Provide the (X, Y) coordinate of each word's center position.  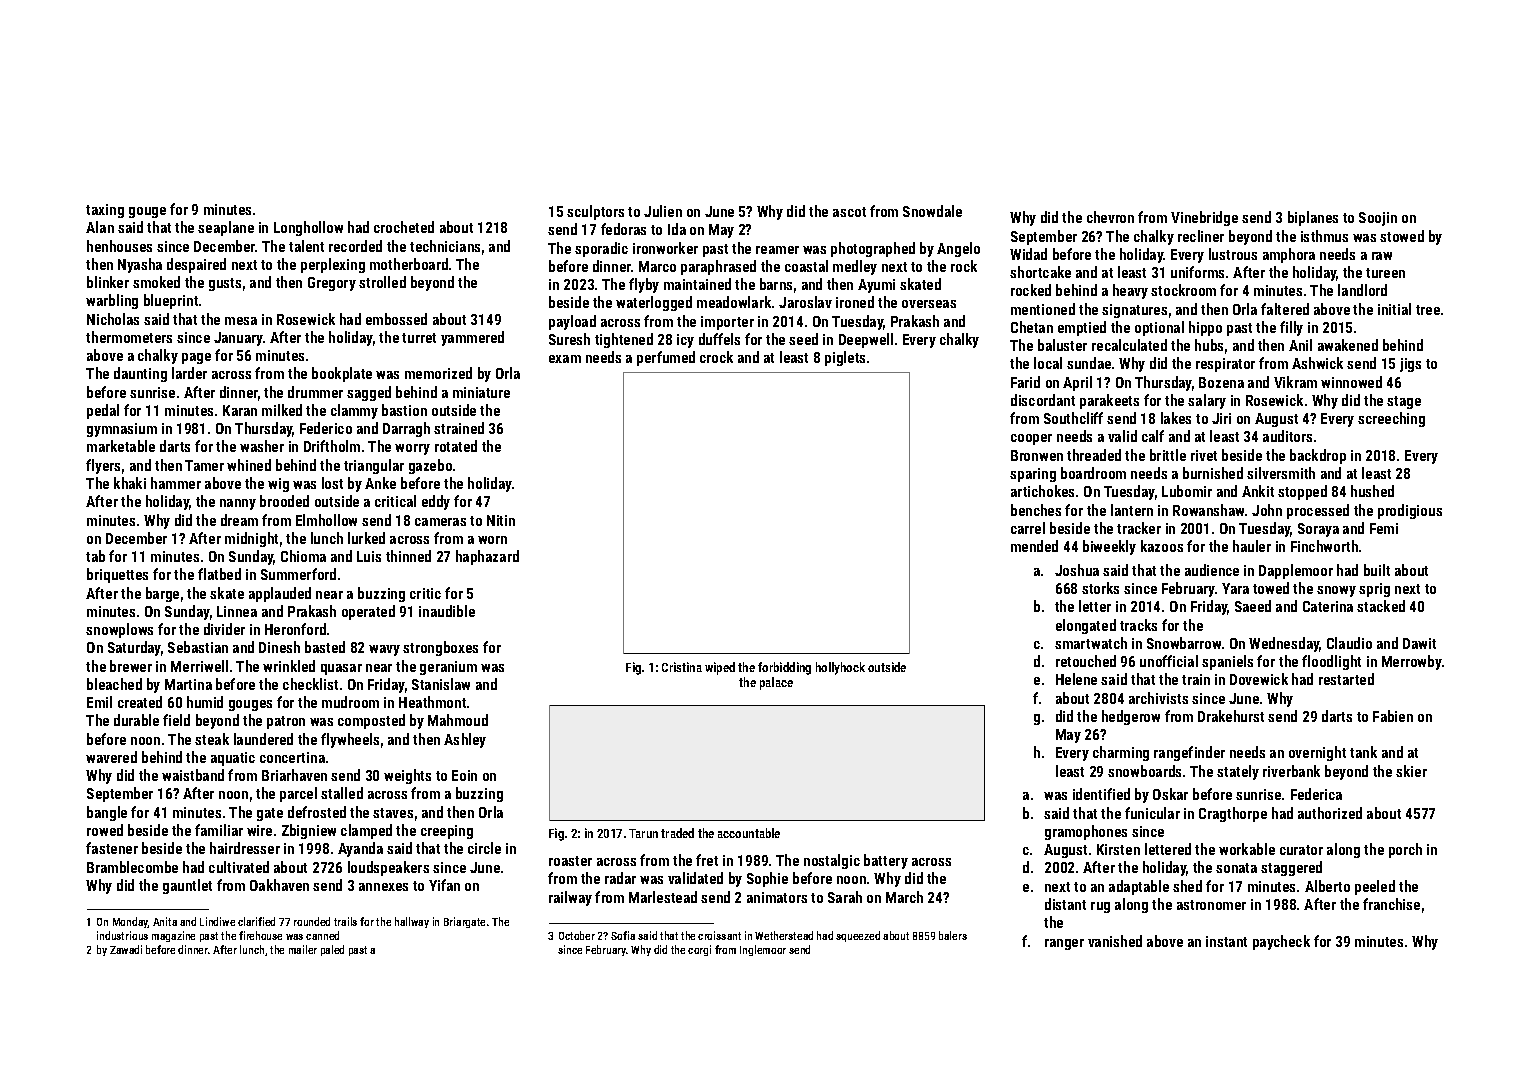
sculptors (595, 212)
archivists (1158, 698)
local (1048, 363)
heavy (1130, 291)
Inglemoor (763, 950)
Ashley (465, 740)
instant (1226, 941)
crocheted (404, 227)
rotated (456, 446)
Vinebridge (1204, 218)
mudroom (350, 702)
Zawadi (126, 949)
